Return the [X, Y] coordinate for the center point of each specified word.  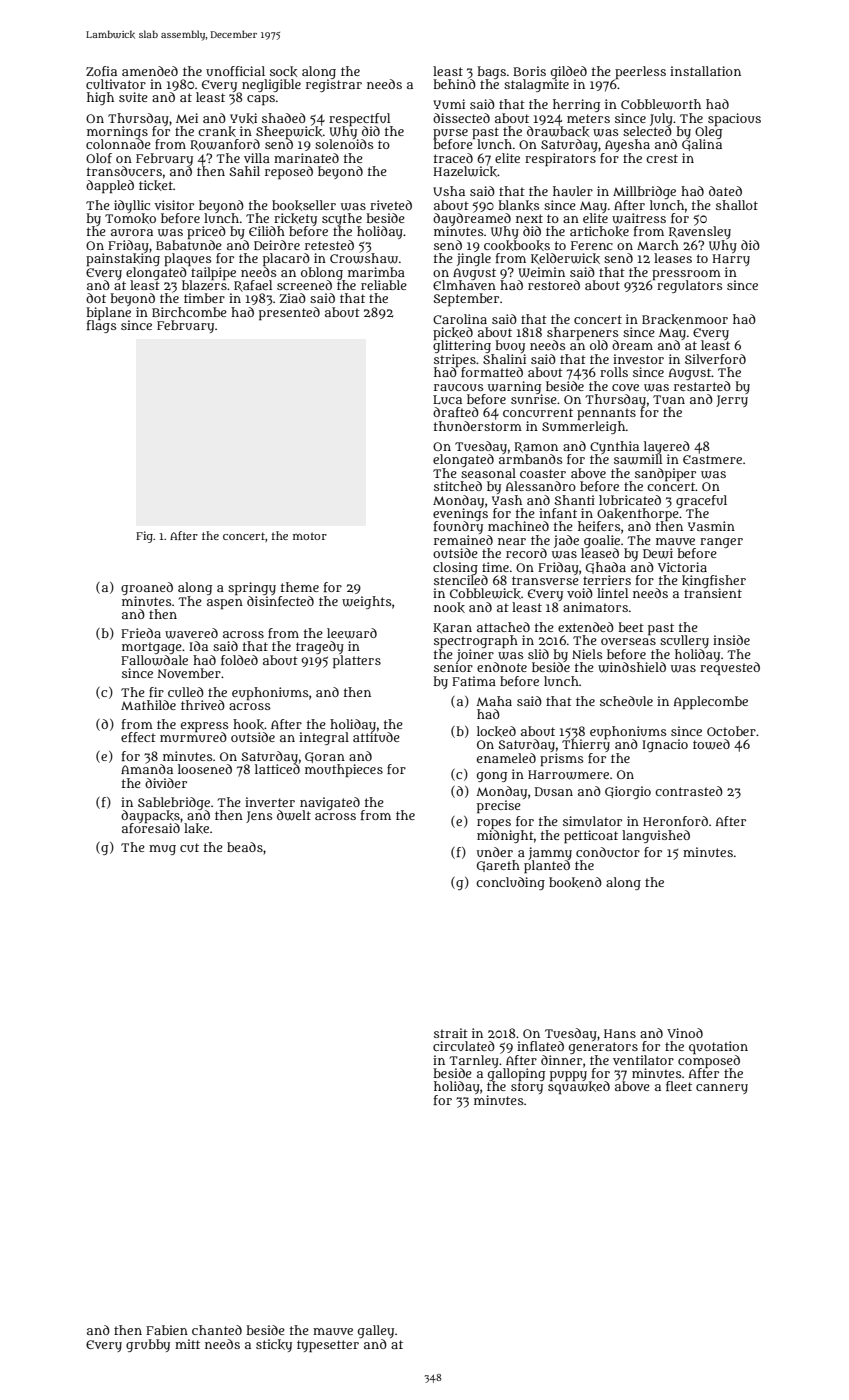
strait [451, 1033]
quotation [718, 1047]
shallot [737, 205]
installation [705, 71]
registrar [334, 85]
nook [449, 607]
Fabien [167, 1330]
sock [283, 71]
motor [310, 536]
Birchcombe [189, 312]
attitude [376, 737]
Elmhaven [464, 285]
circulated [464, 1046]
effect [138, 737]
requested [730, 668]
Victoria [682, 567]
